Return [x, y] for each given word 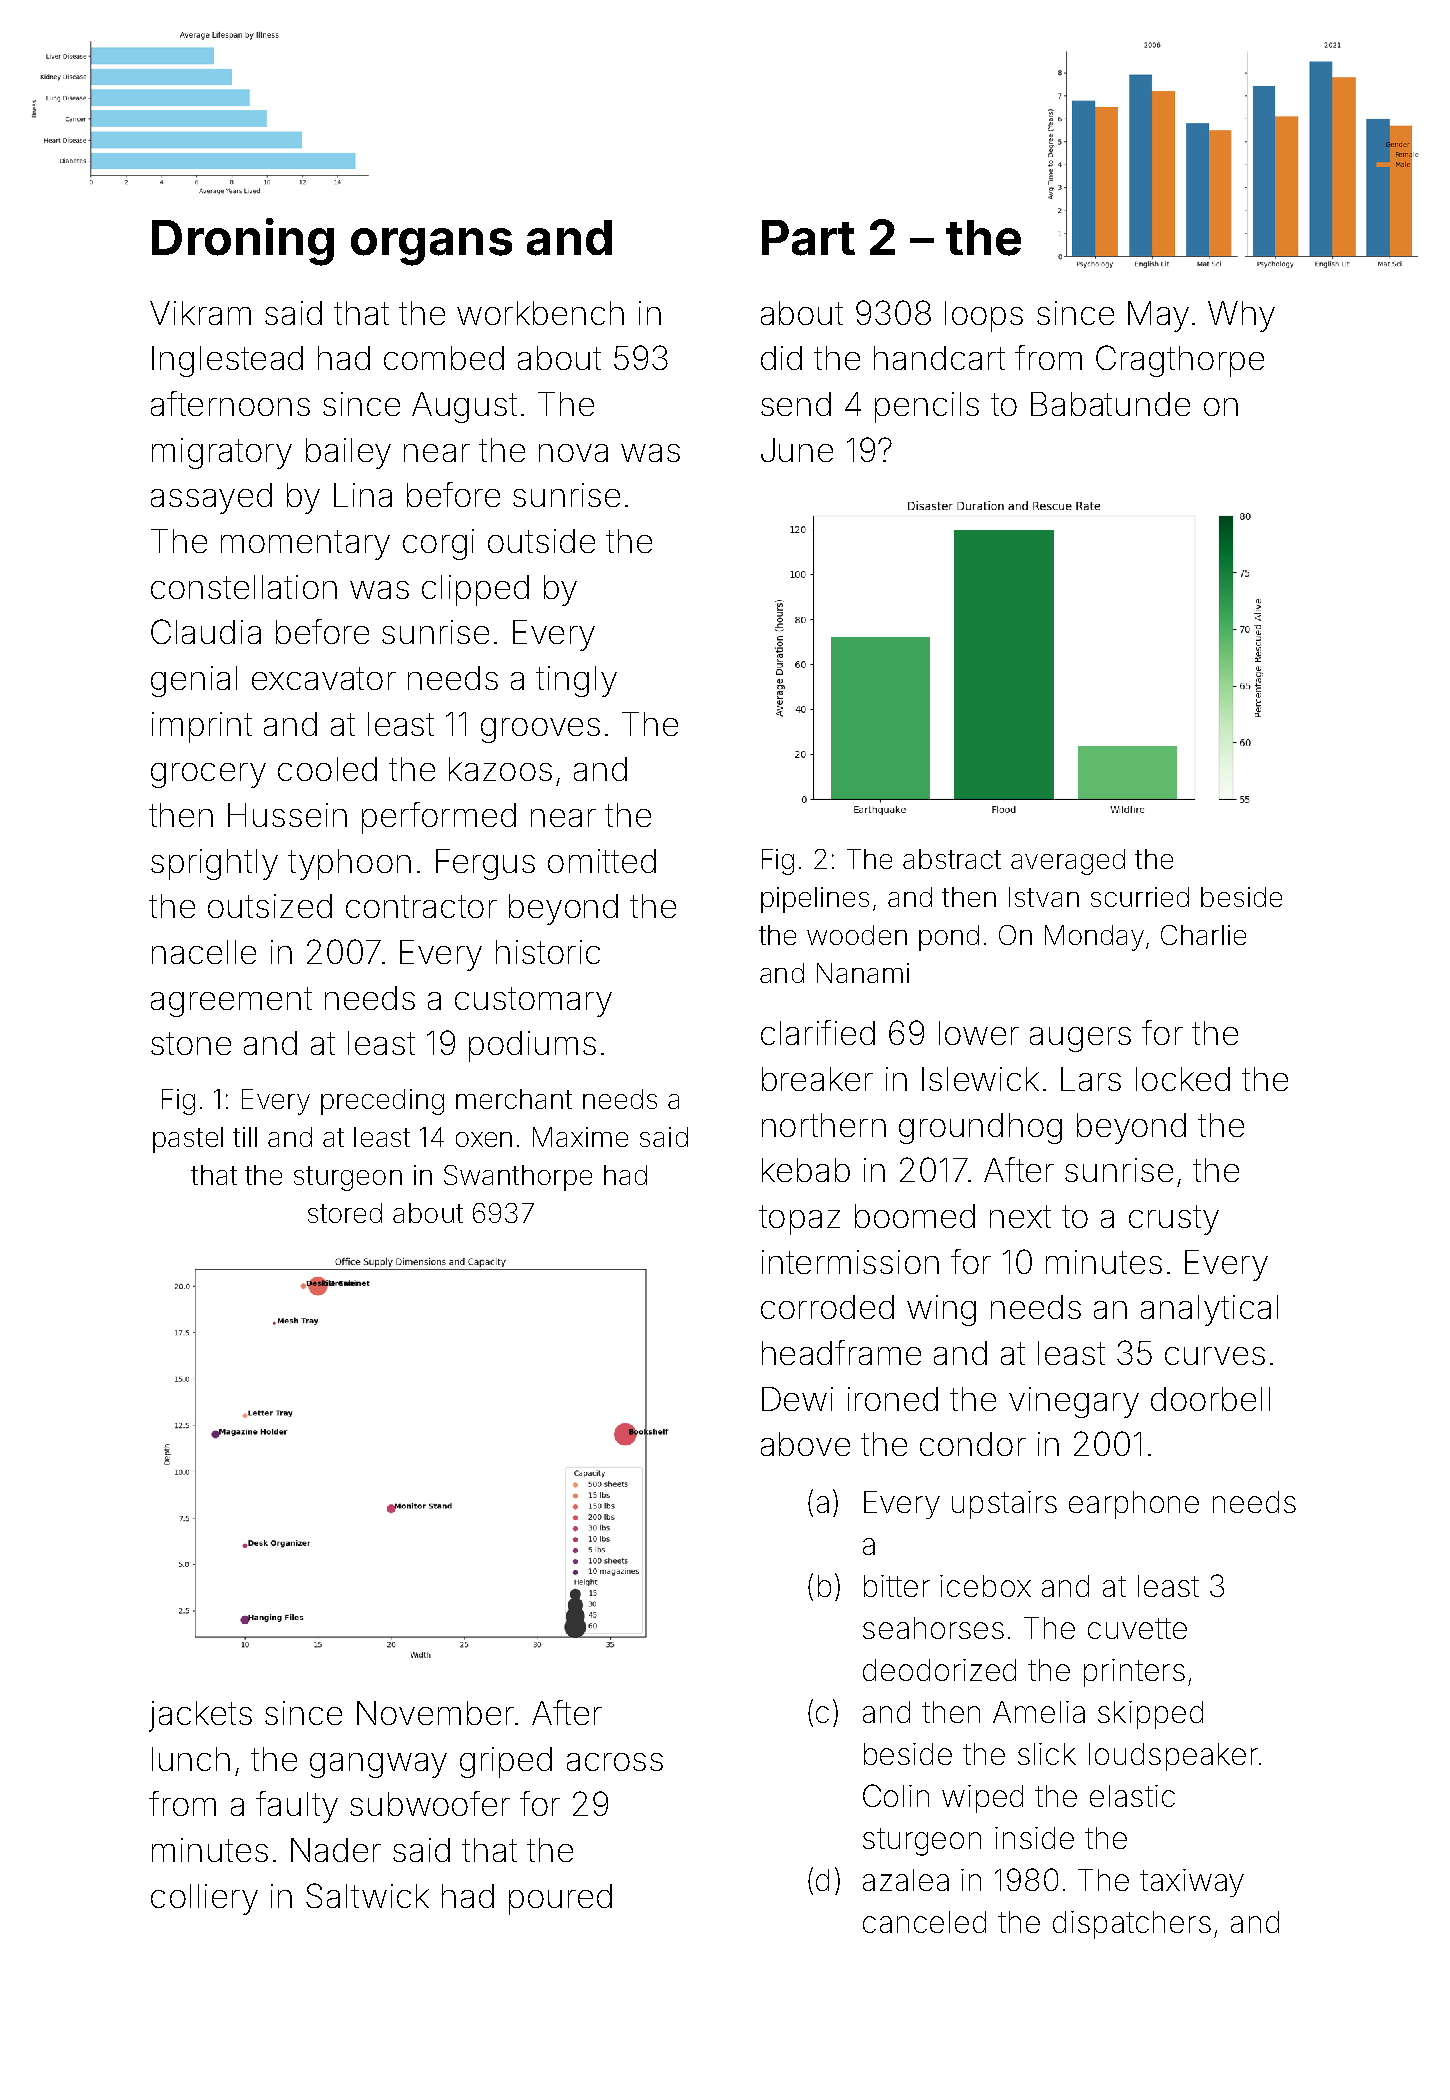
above [805, 1444]
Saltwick [367, 1895]
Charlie [1203, 935]
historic [548, 952]
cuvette [1137, 1628]
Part [808, 238]
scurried [1140, 897]
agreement [231, 1002]
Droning [243, 242]
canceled [924, 1922]
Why [1241, 316]
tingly [576, 681]
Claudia [206, 631]
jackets [200, 1716]
